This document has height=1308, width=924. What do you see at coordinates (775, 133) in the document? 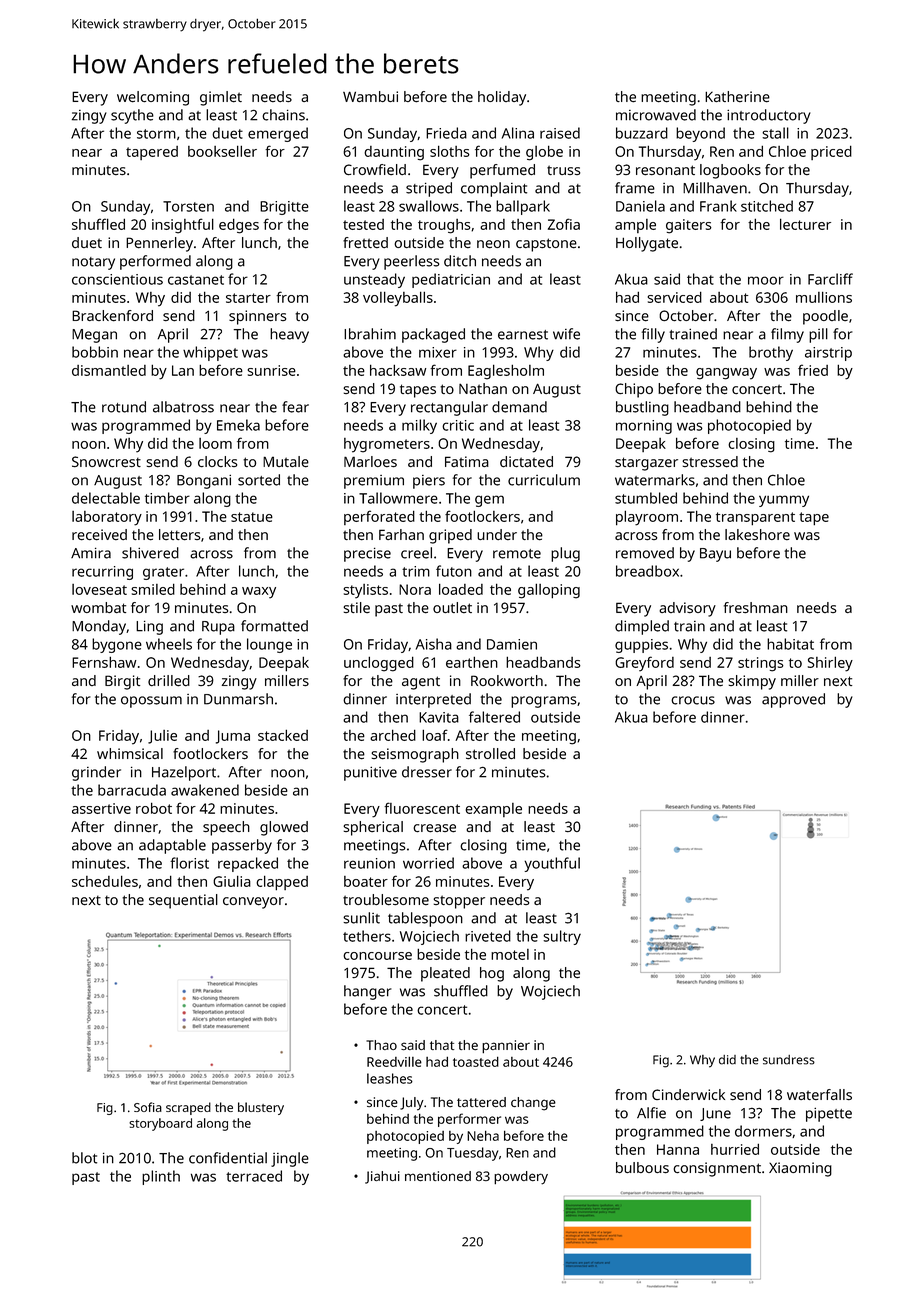
I see `stall` at bounding box center [775, 133].
